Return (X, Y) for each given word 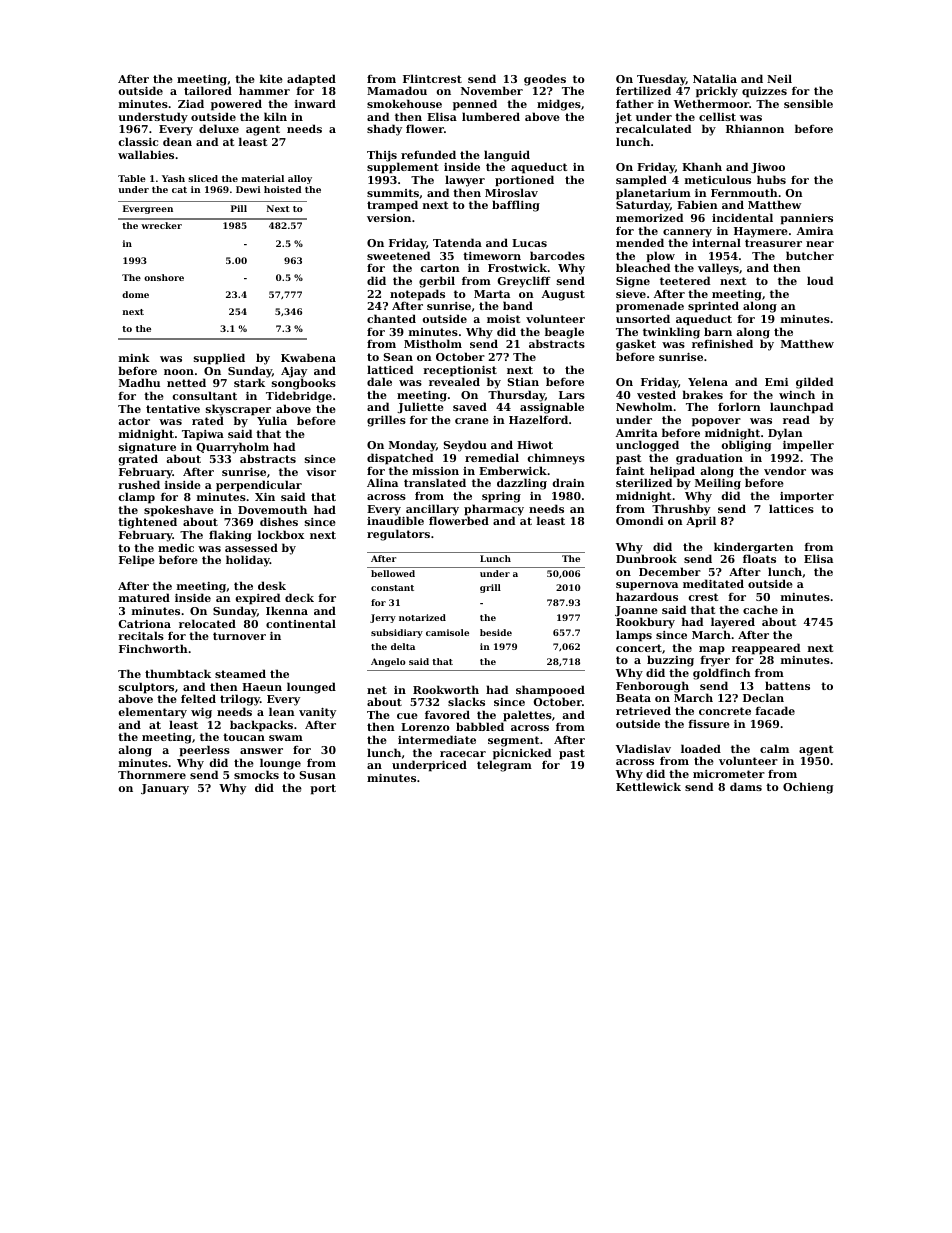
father (635, 103)
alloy (300, 179)
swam (286, 738)
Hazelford (538, 419)
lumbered (491, 116)
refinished (722, 344)
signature (147, 449)
